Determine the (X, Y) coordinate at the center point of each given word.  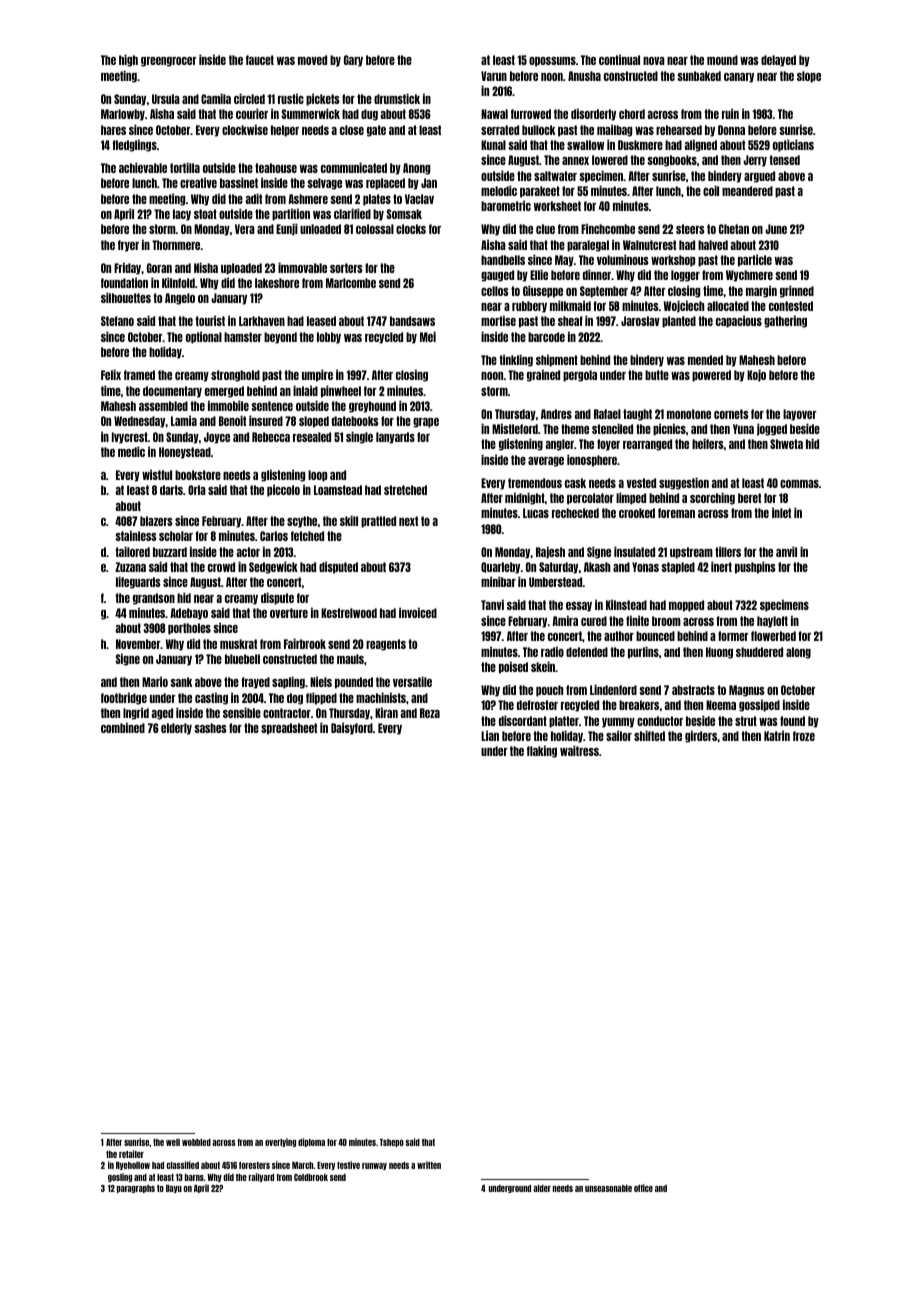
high (128, 60)
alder (542, 1188)
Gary (353, 61)
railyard (261, 1177)
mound (722, 60)
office (643, 1188)
